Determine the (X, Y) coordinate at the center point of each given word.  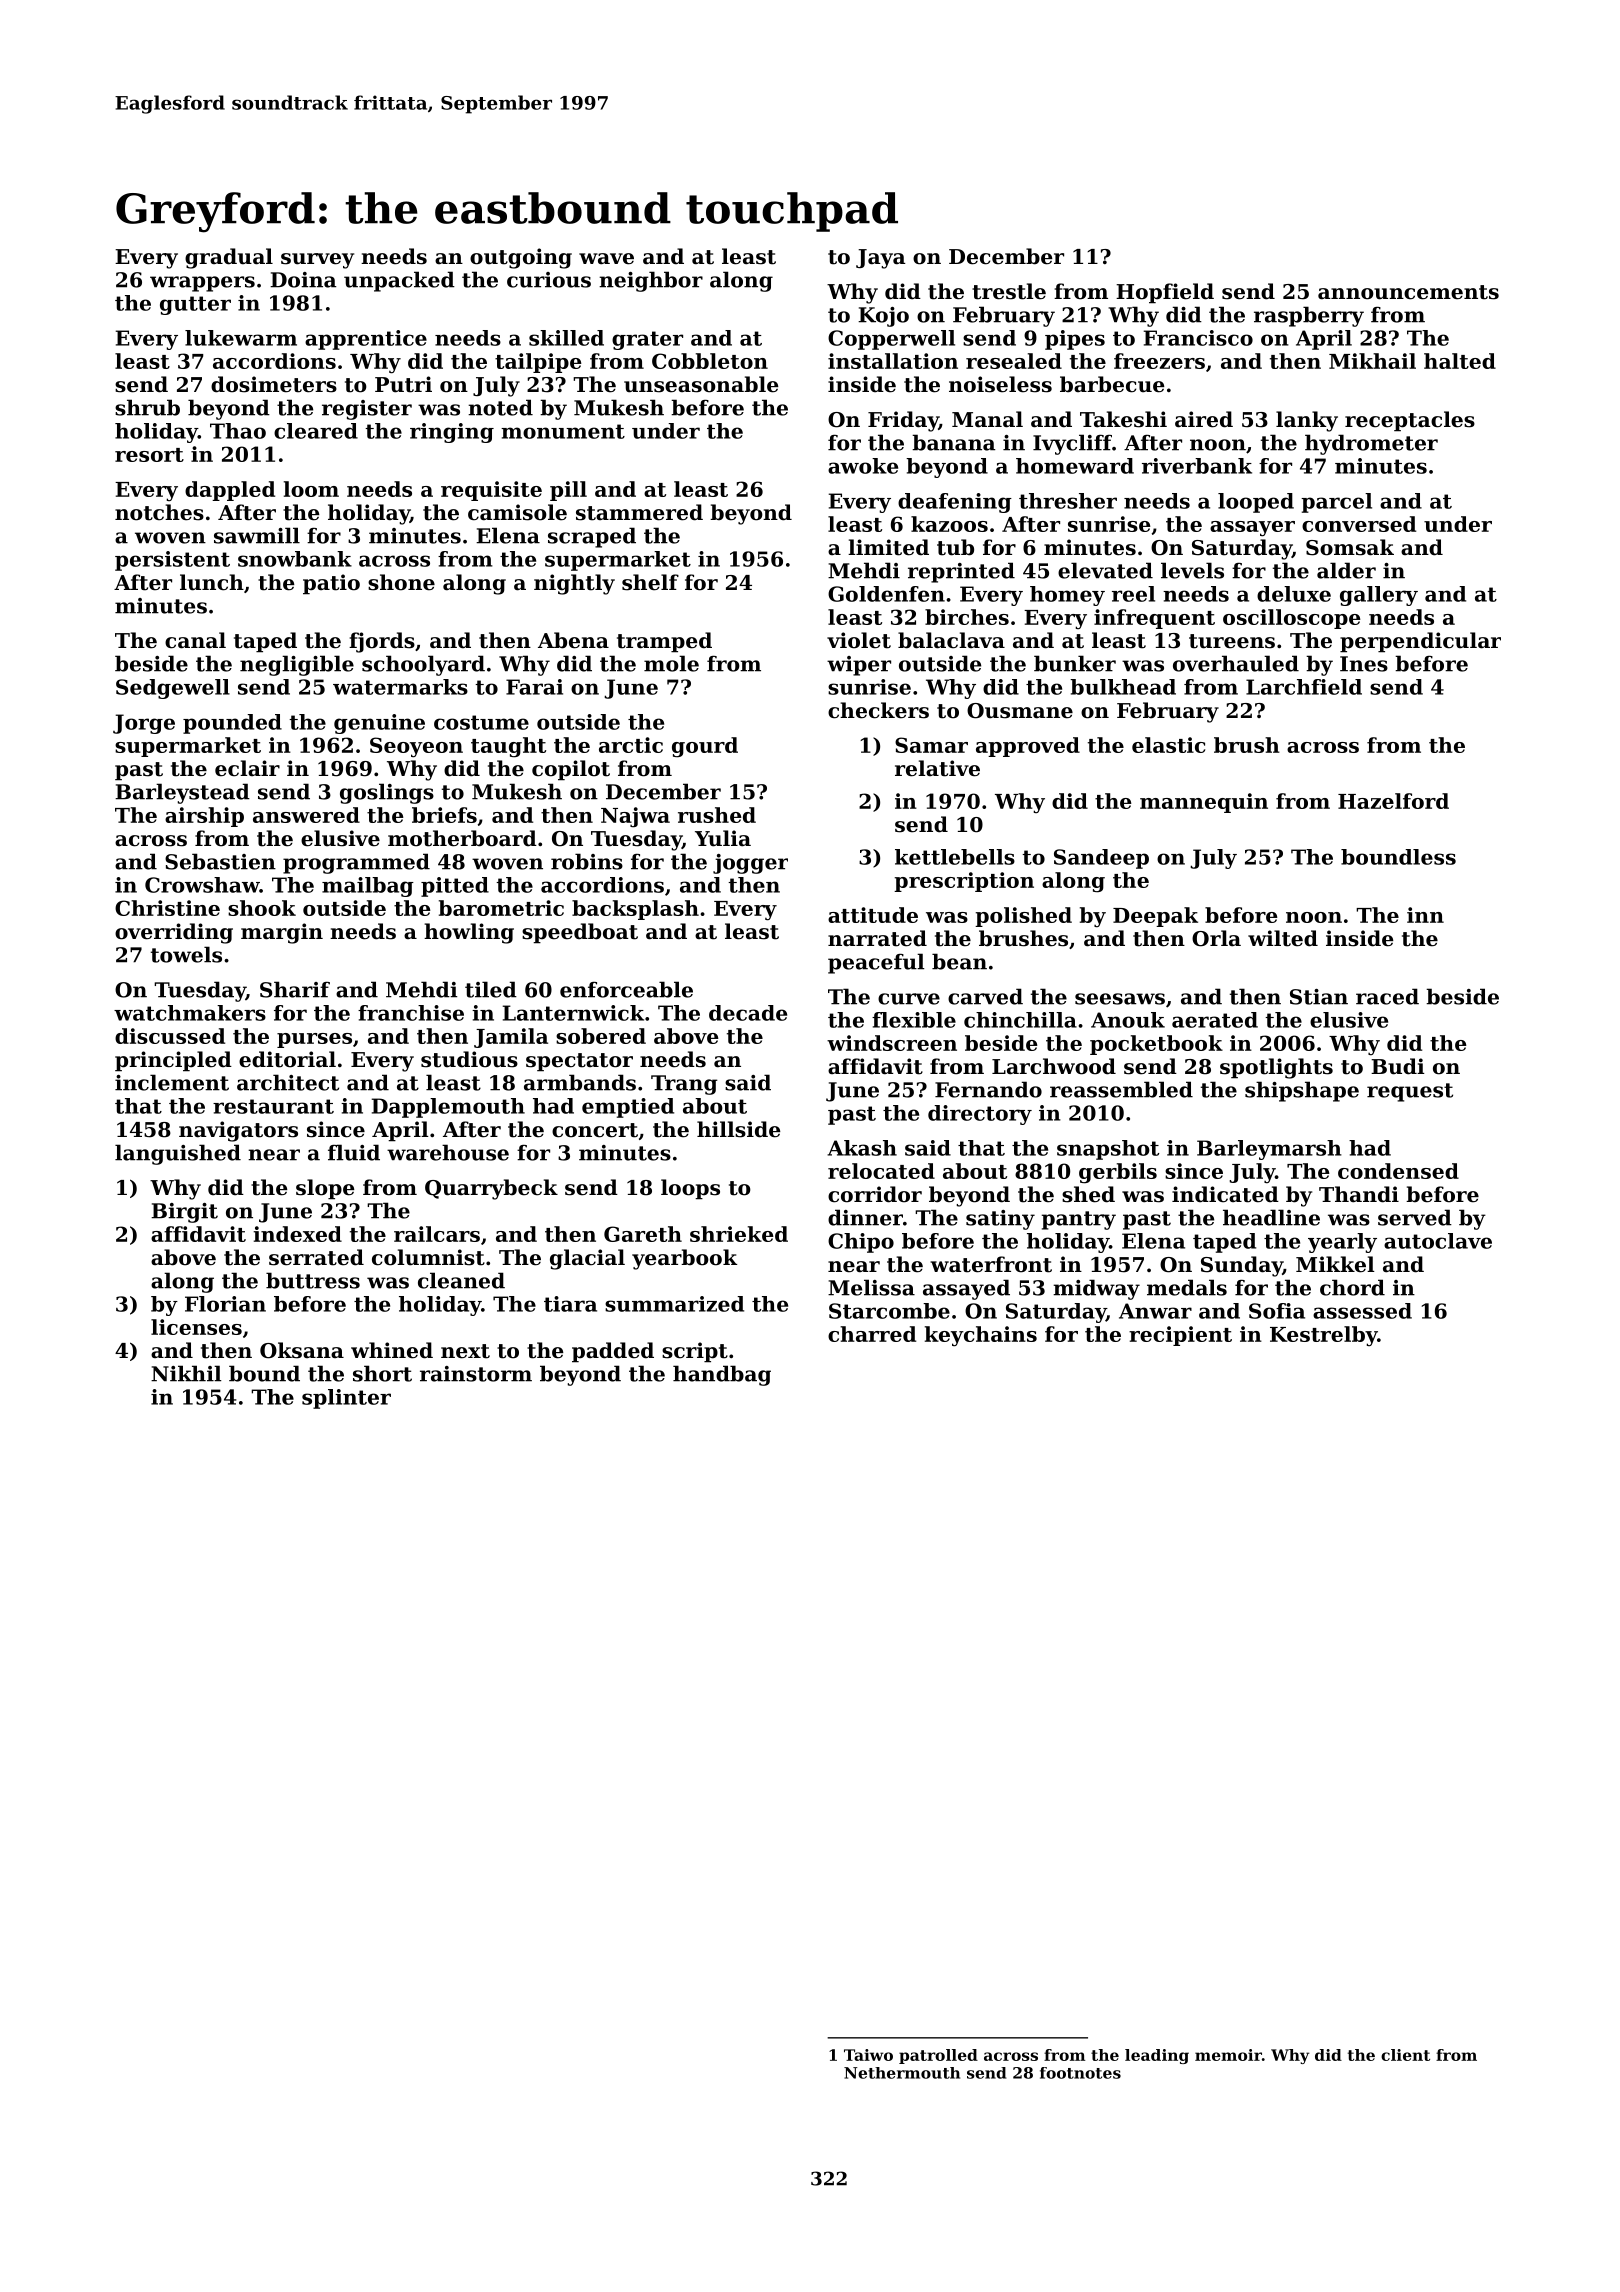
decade (748, 1013)
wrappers (202, 284)
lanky (1307, 421)
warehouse (448, 1152)
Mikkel (1335, 1264)
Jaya (881, 259)
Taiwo (868, 2055)
